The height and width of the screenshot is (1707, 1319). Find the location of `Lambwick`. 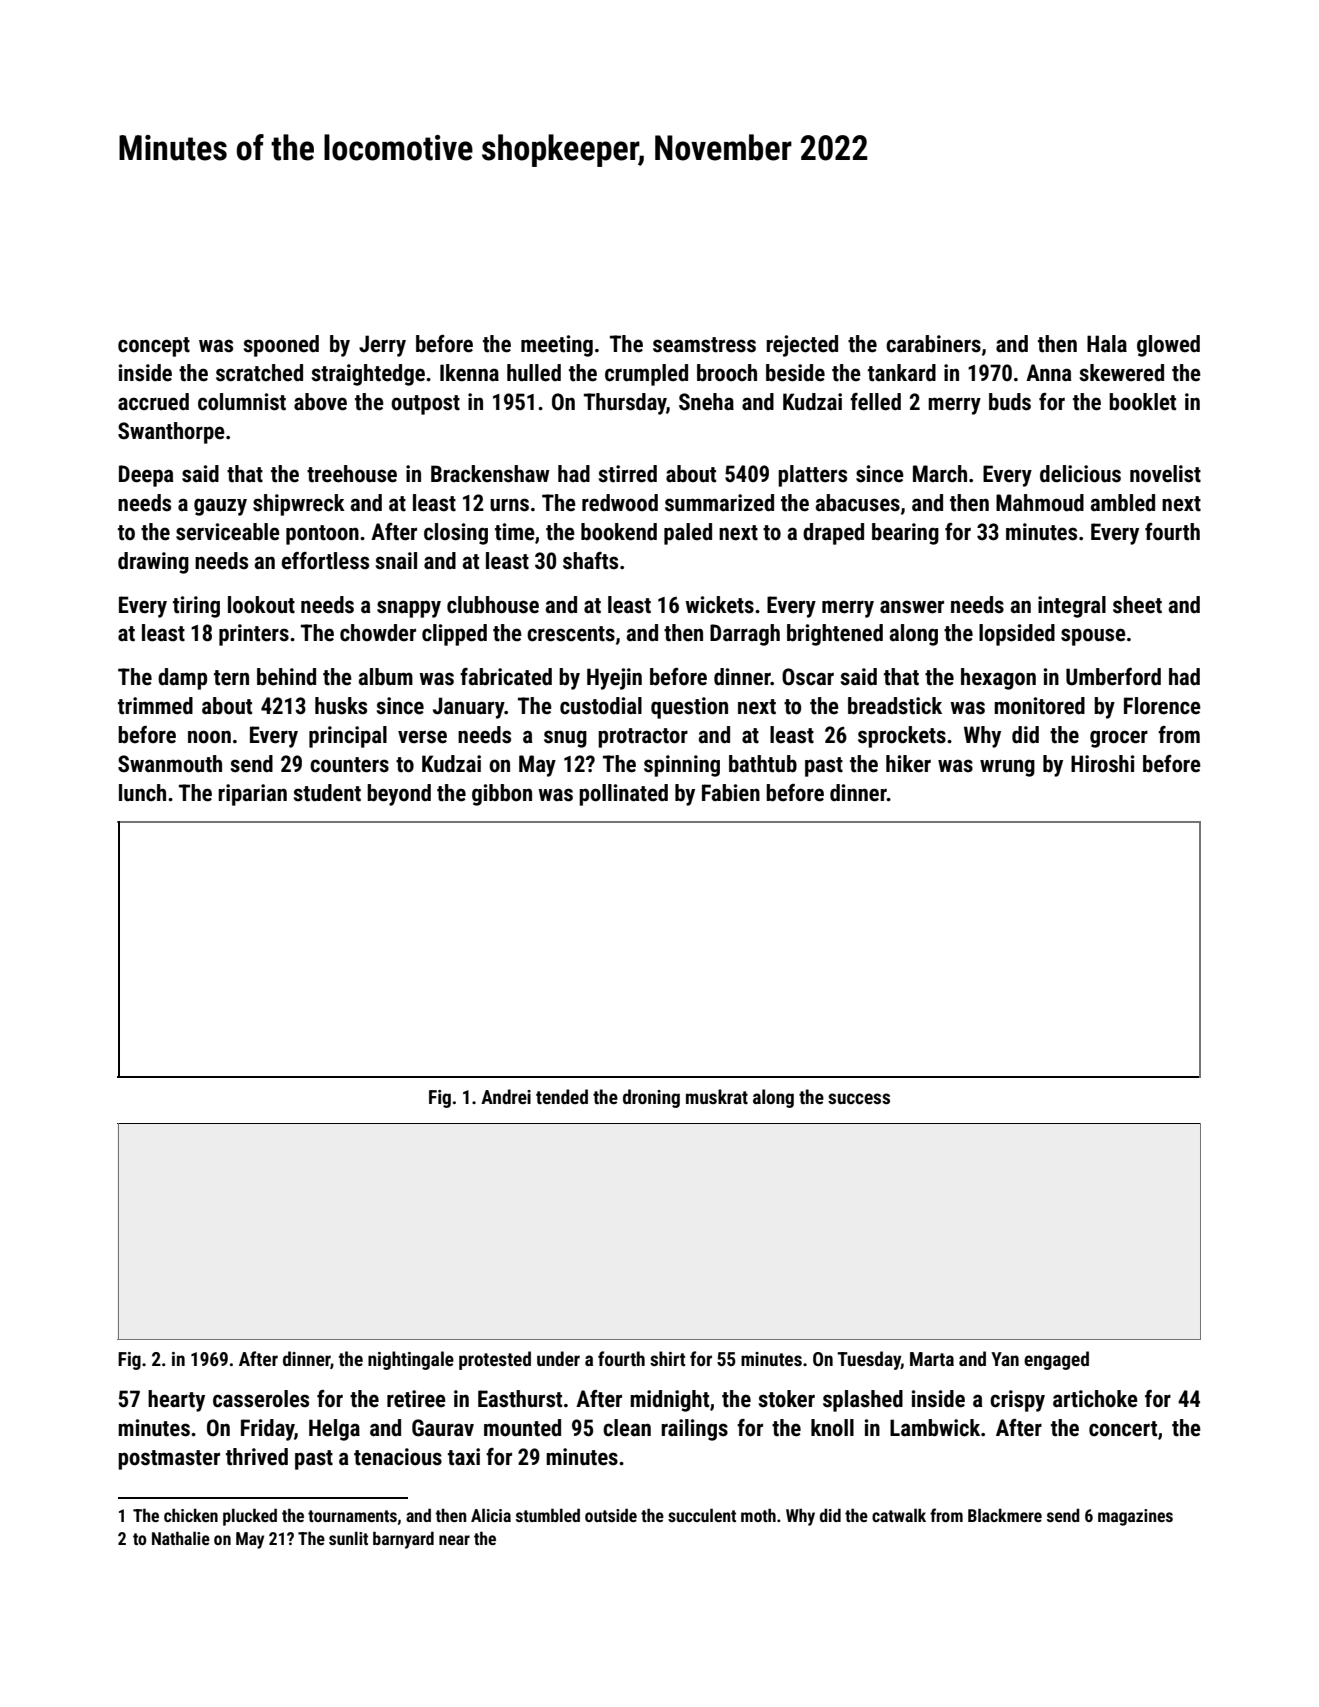

Lambwick is located at coordinates (935, 1428).
